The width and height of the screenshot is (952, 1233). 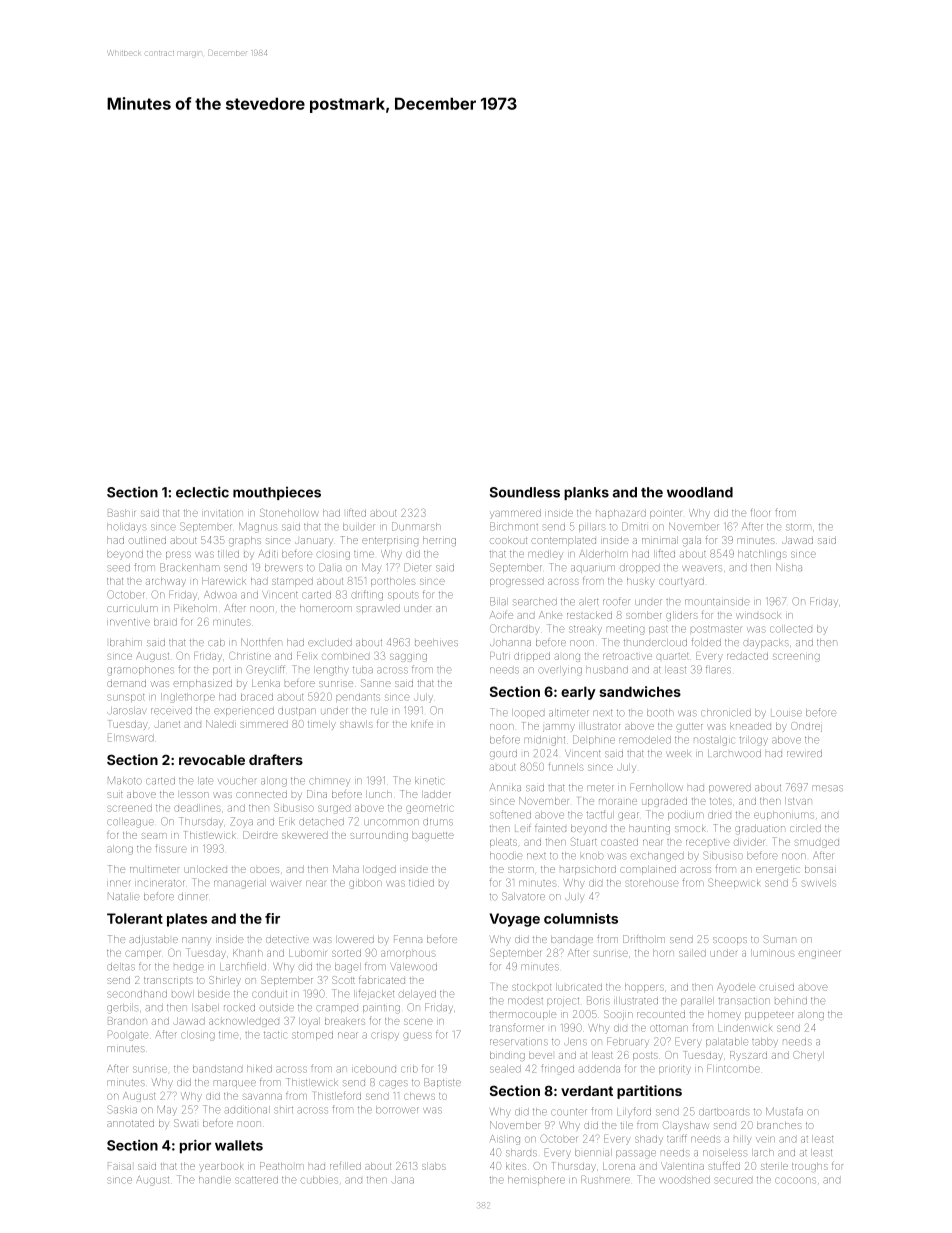 What do you see at coordinates (594, 739) in the screenshot?
I see `Delphine` at bounding box center [594, 739].
